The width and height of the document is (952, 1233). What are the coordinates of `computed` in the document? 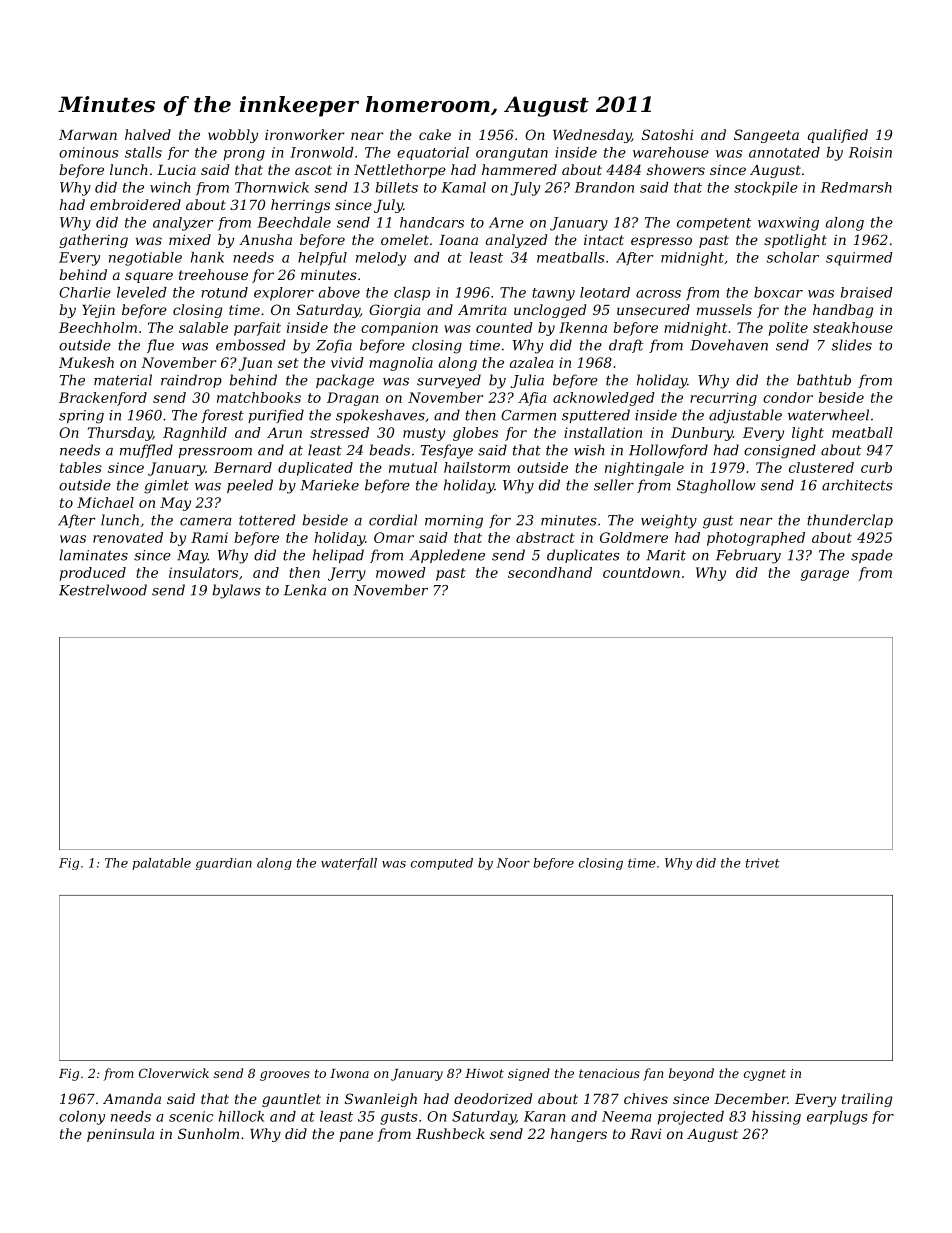 It's located at (442, 864).
